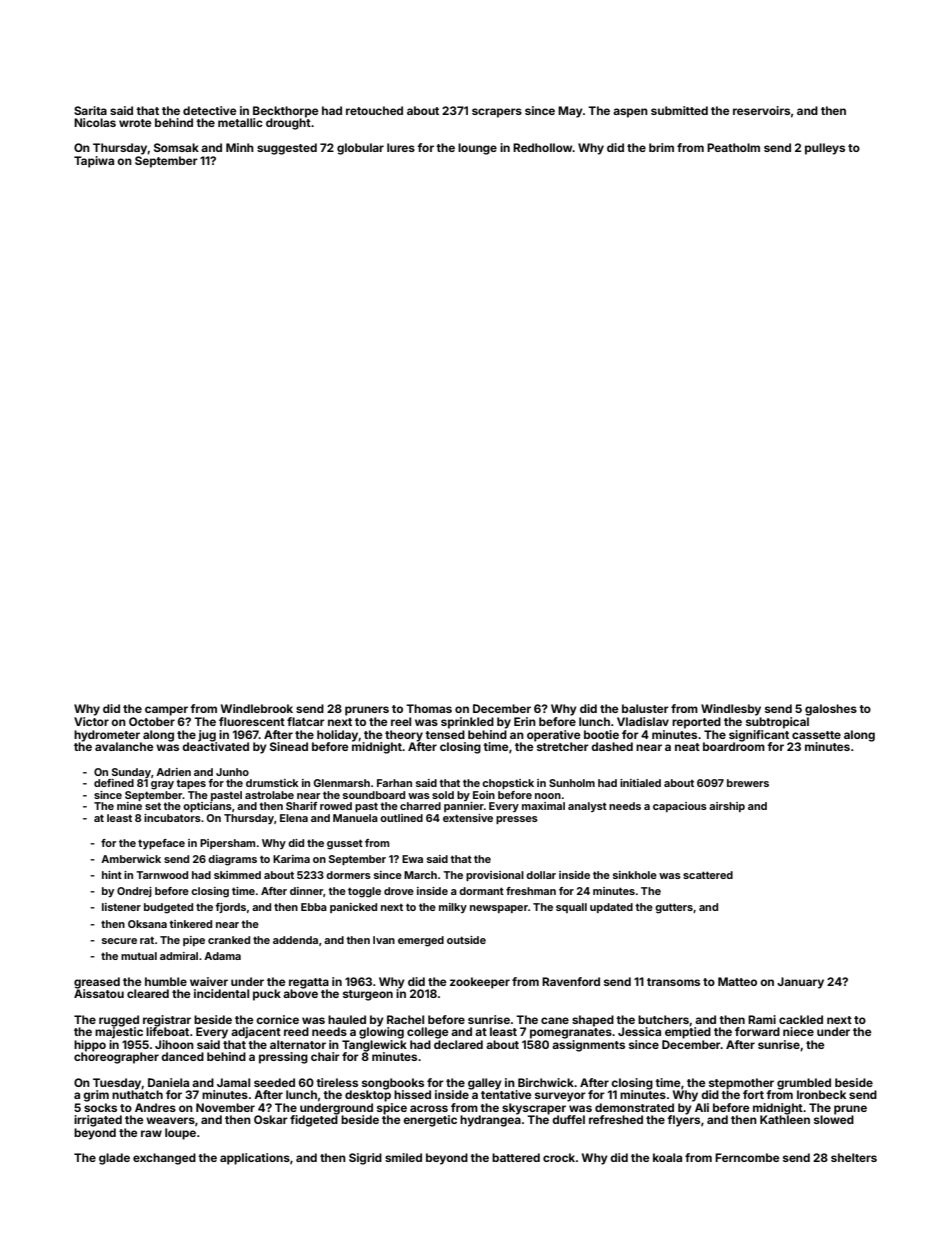 The height and width of the screenshot is (1233, 952). Describe the element at coordinates (429, 708) in the screenshot. I see `Thomas` at that location.
